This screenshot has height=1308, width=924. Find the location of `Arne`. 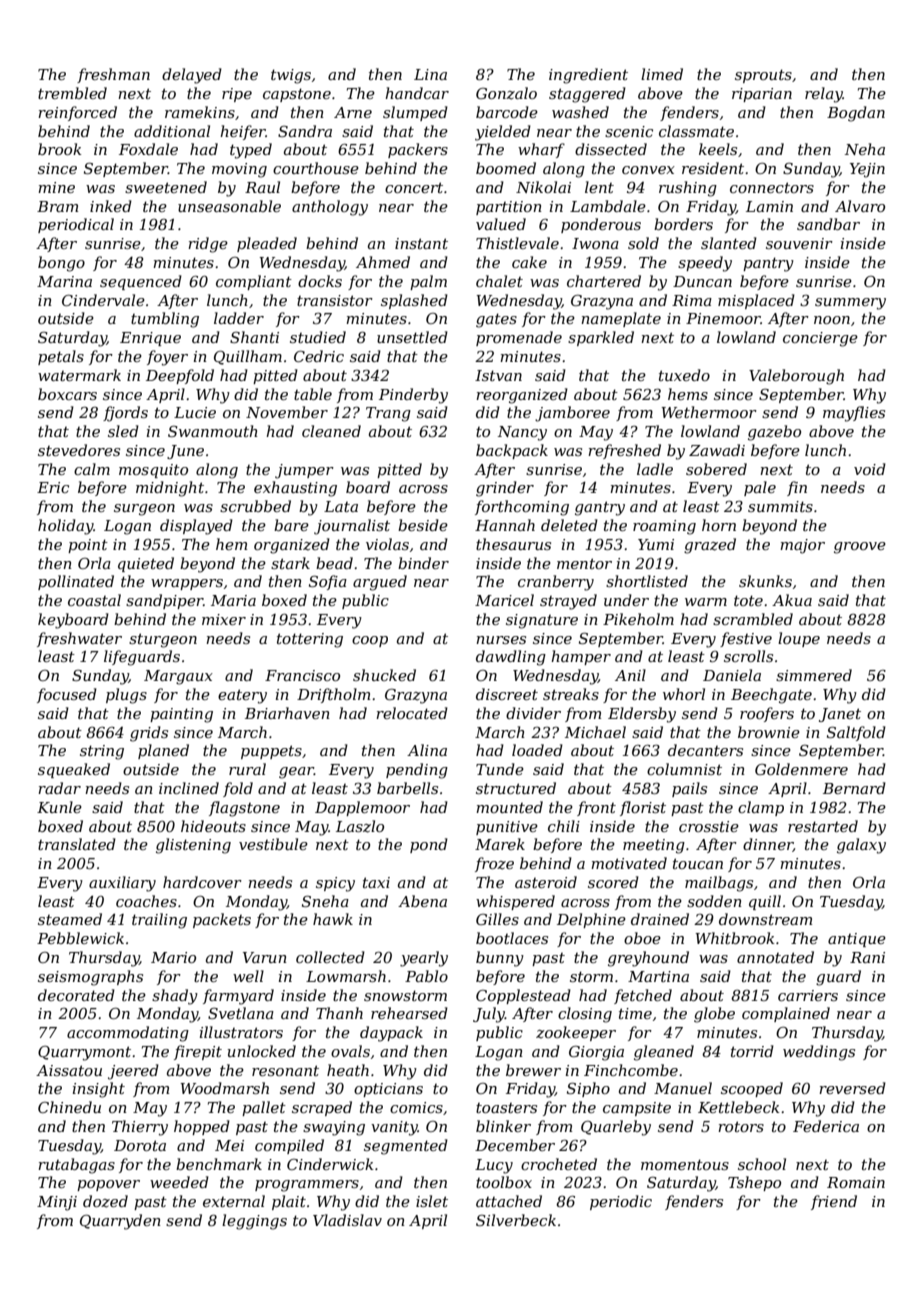

Arne is located at coordinates (353, 112).
